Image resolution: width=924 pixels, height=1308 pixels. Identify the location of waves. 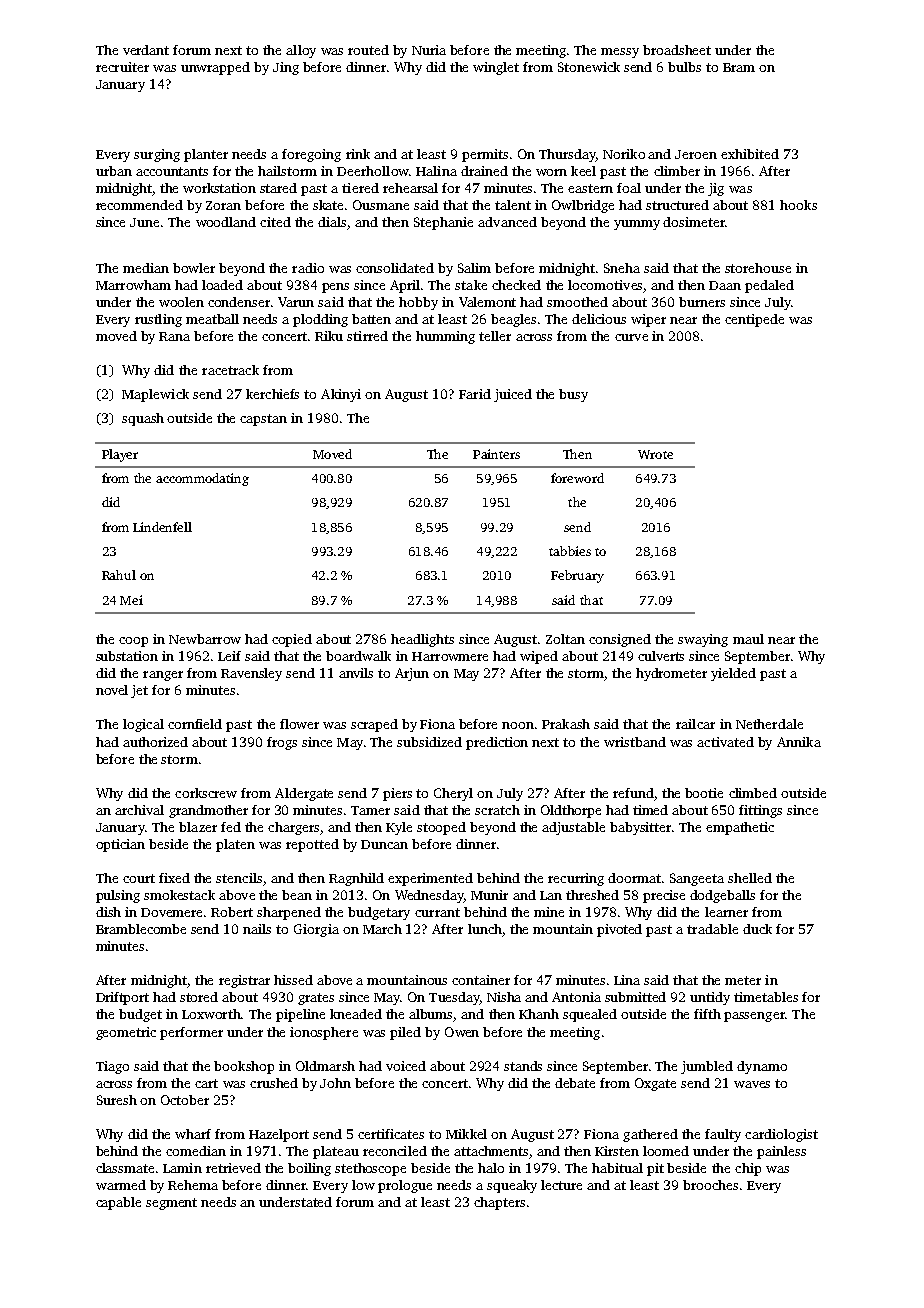
(752, 1084).
